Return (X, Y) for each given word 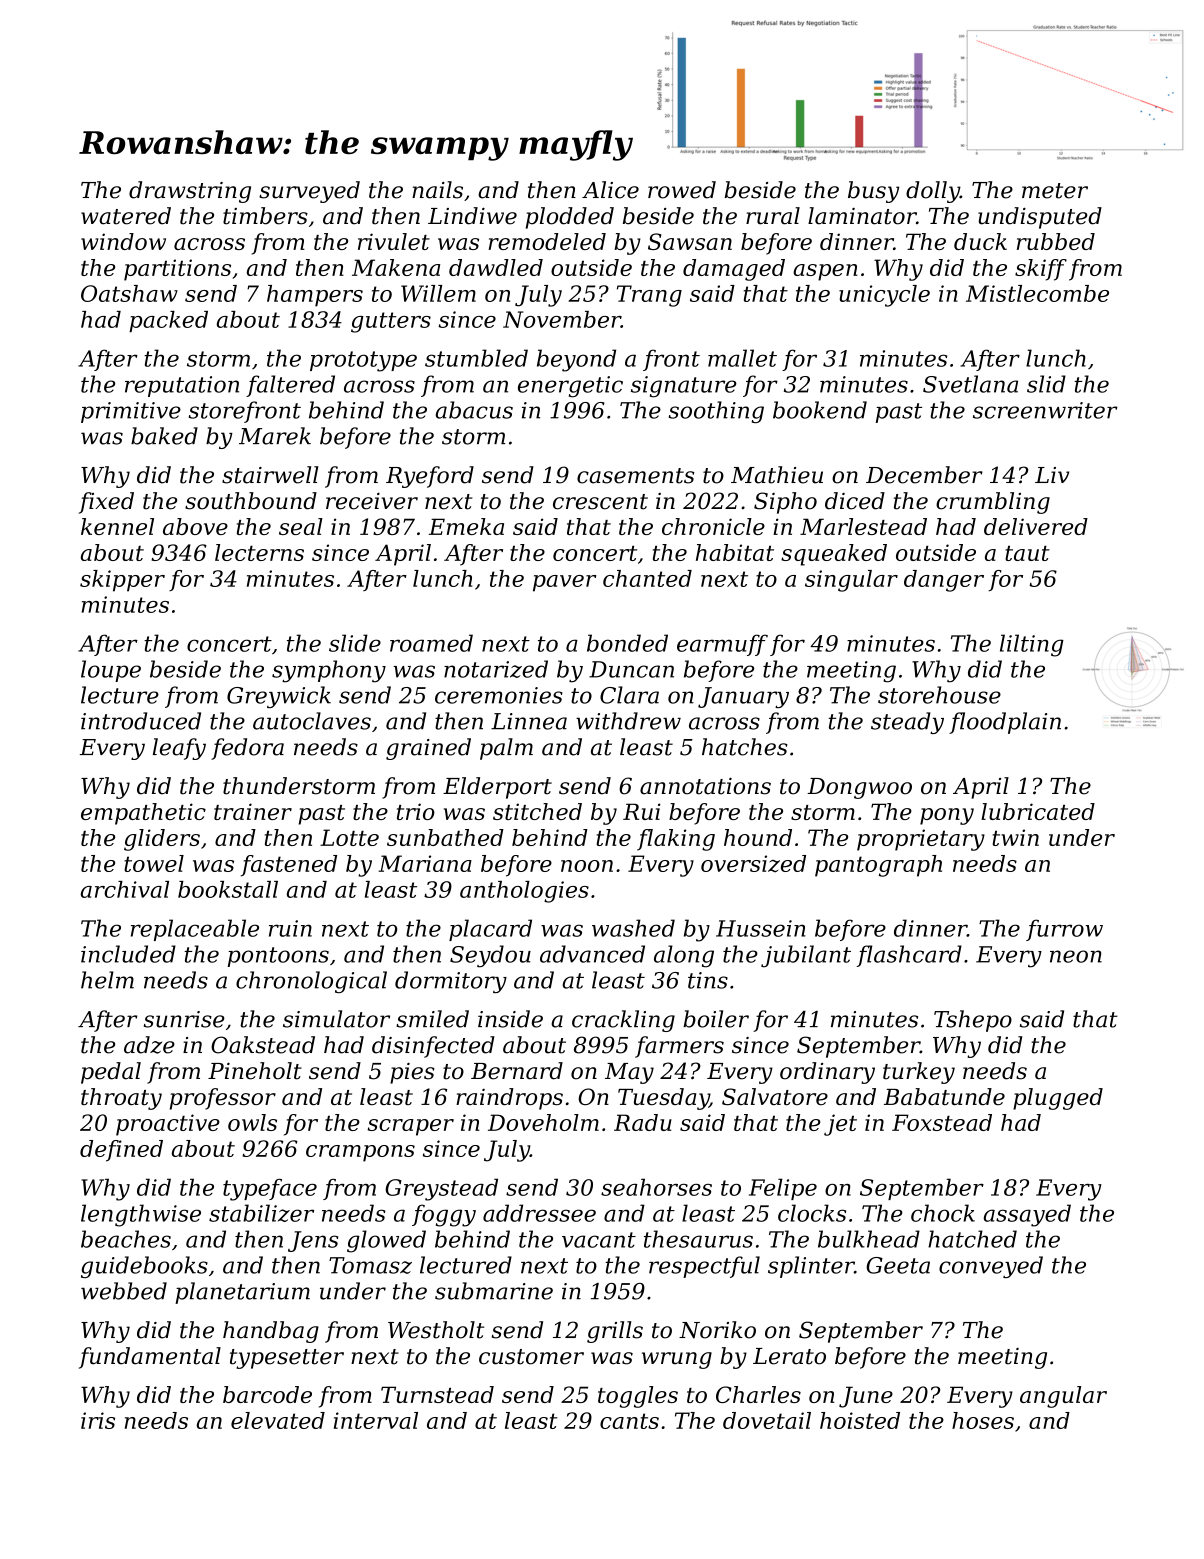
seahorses (656, 1187)
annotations (705, 786)
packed (168, 321)
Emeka (466, 526)
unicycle (884, 296)
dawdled (496, 267)
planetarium (242, 1293)
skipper (122, 581)
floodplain (1005, 723)
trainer (253, 811)
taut (1027, 553)
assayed (1027, 1215)
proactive (168, 1125)
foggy (444, 1215)
